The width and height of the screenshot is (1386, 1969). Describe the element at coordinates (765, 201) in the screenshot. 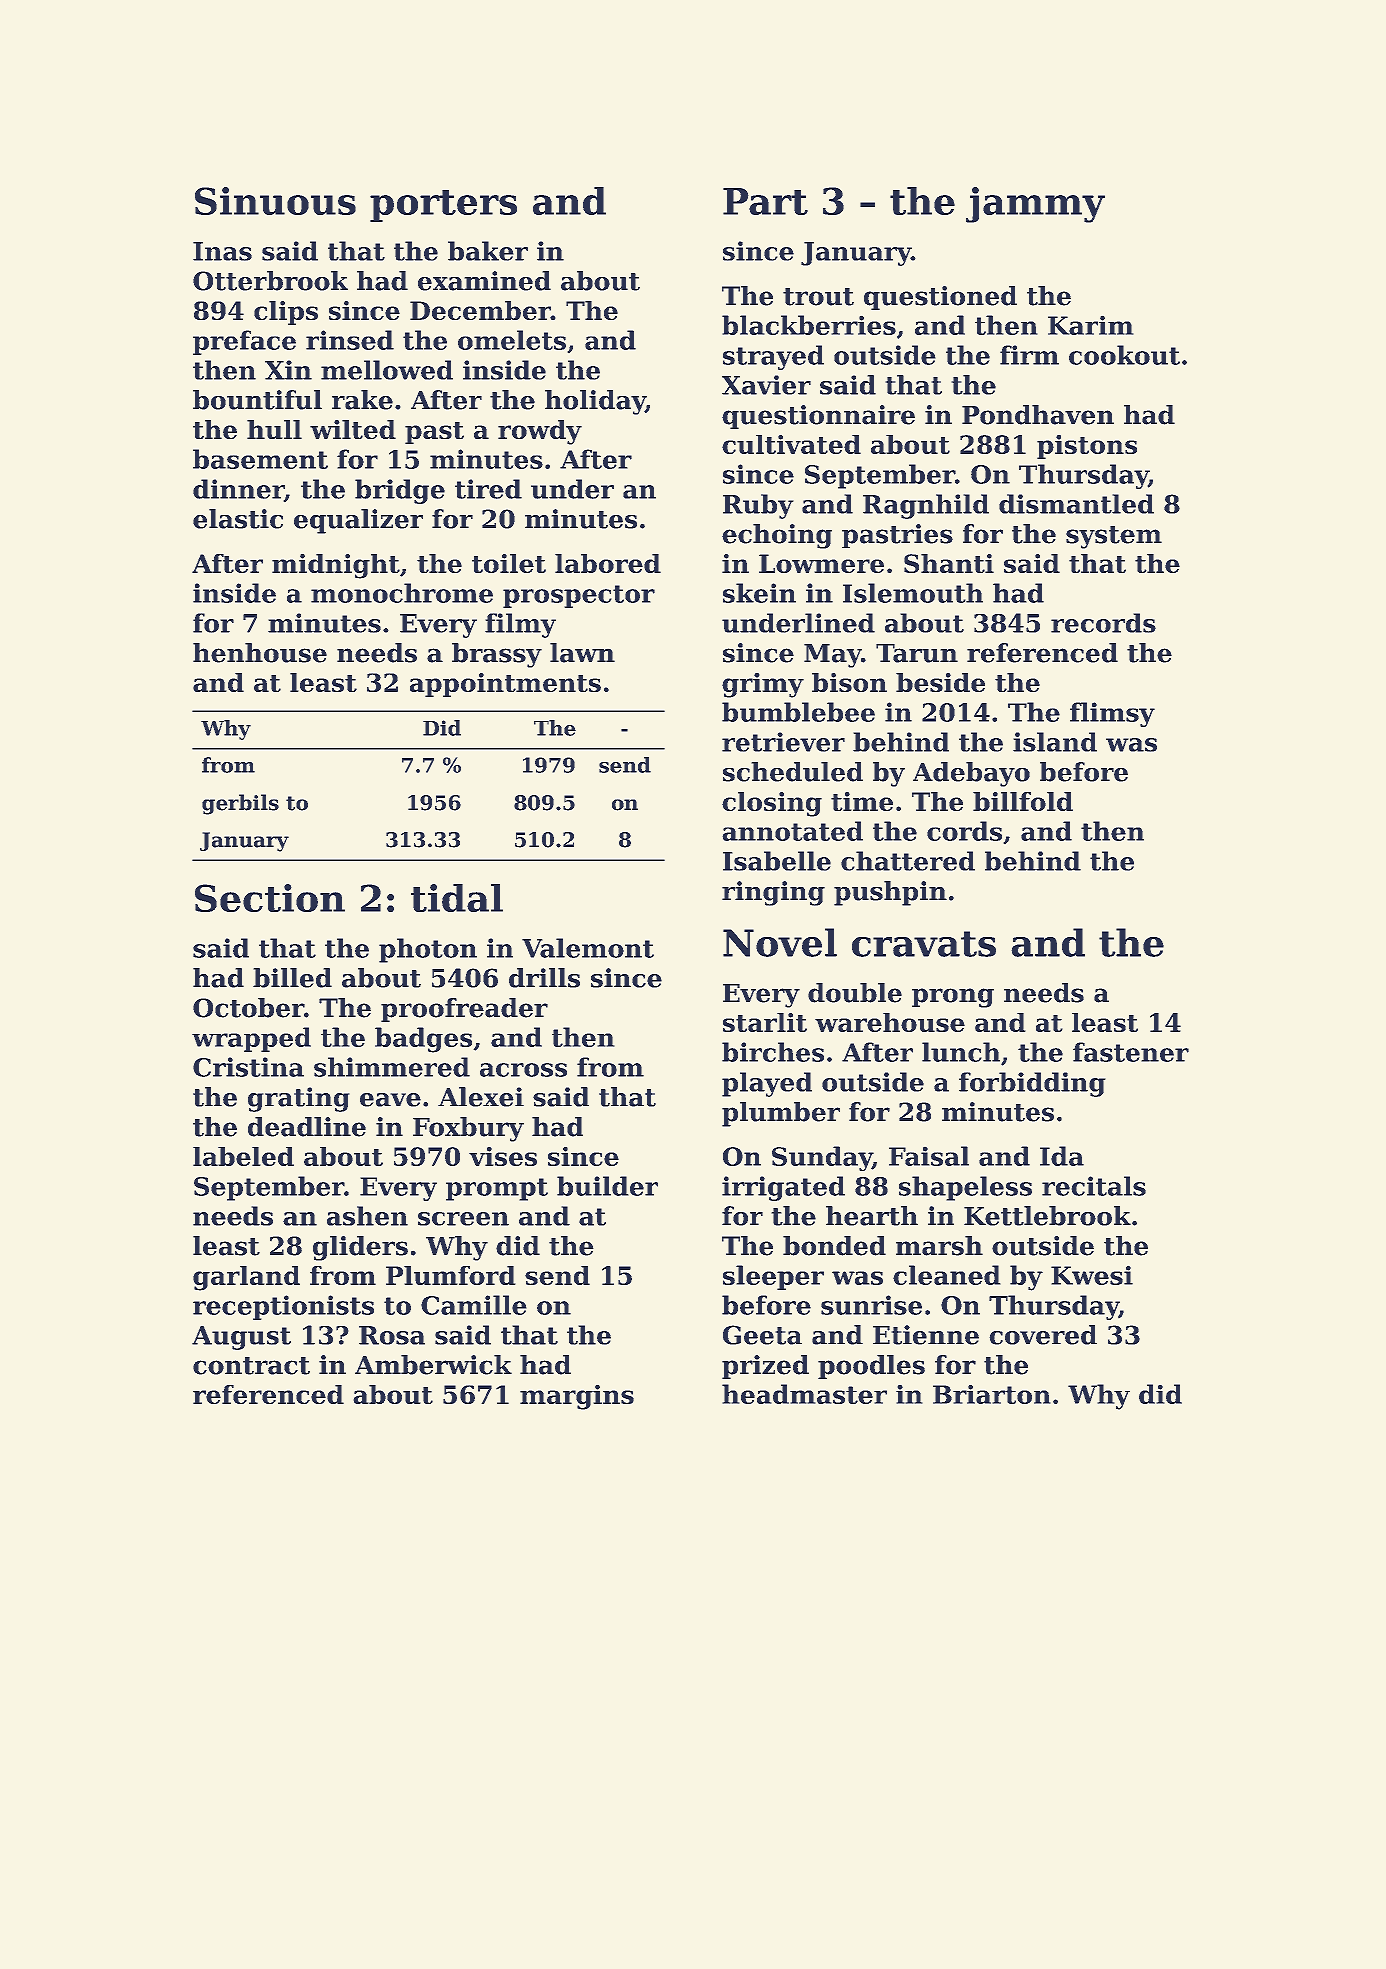

I see `Part` at that location.
